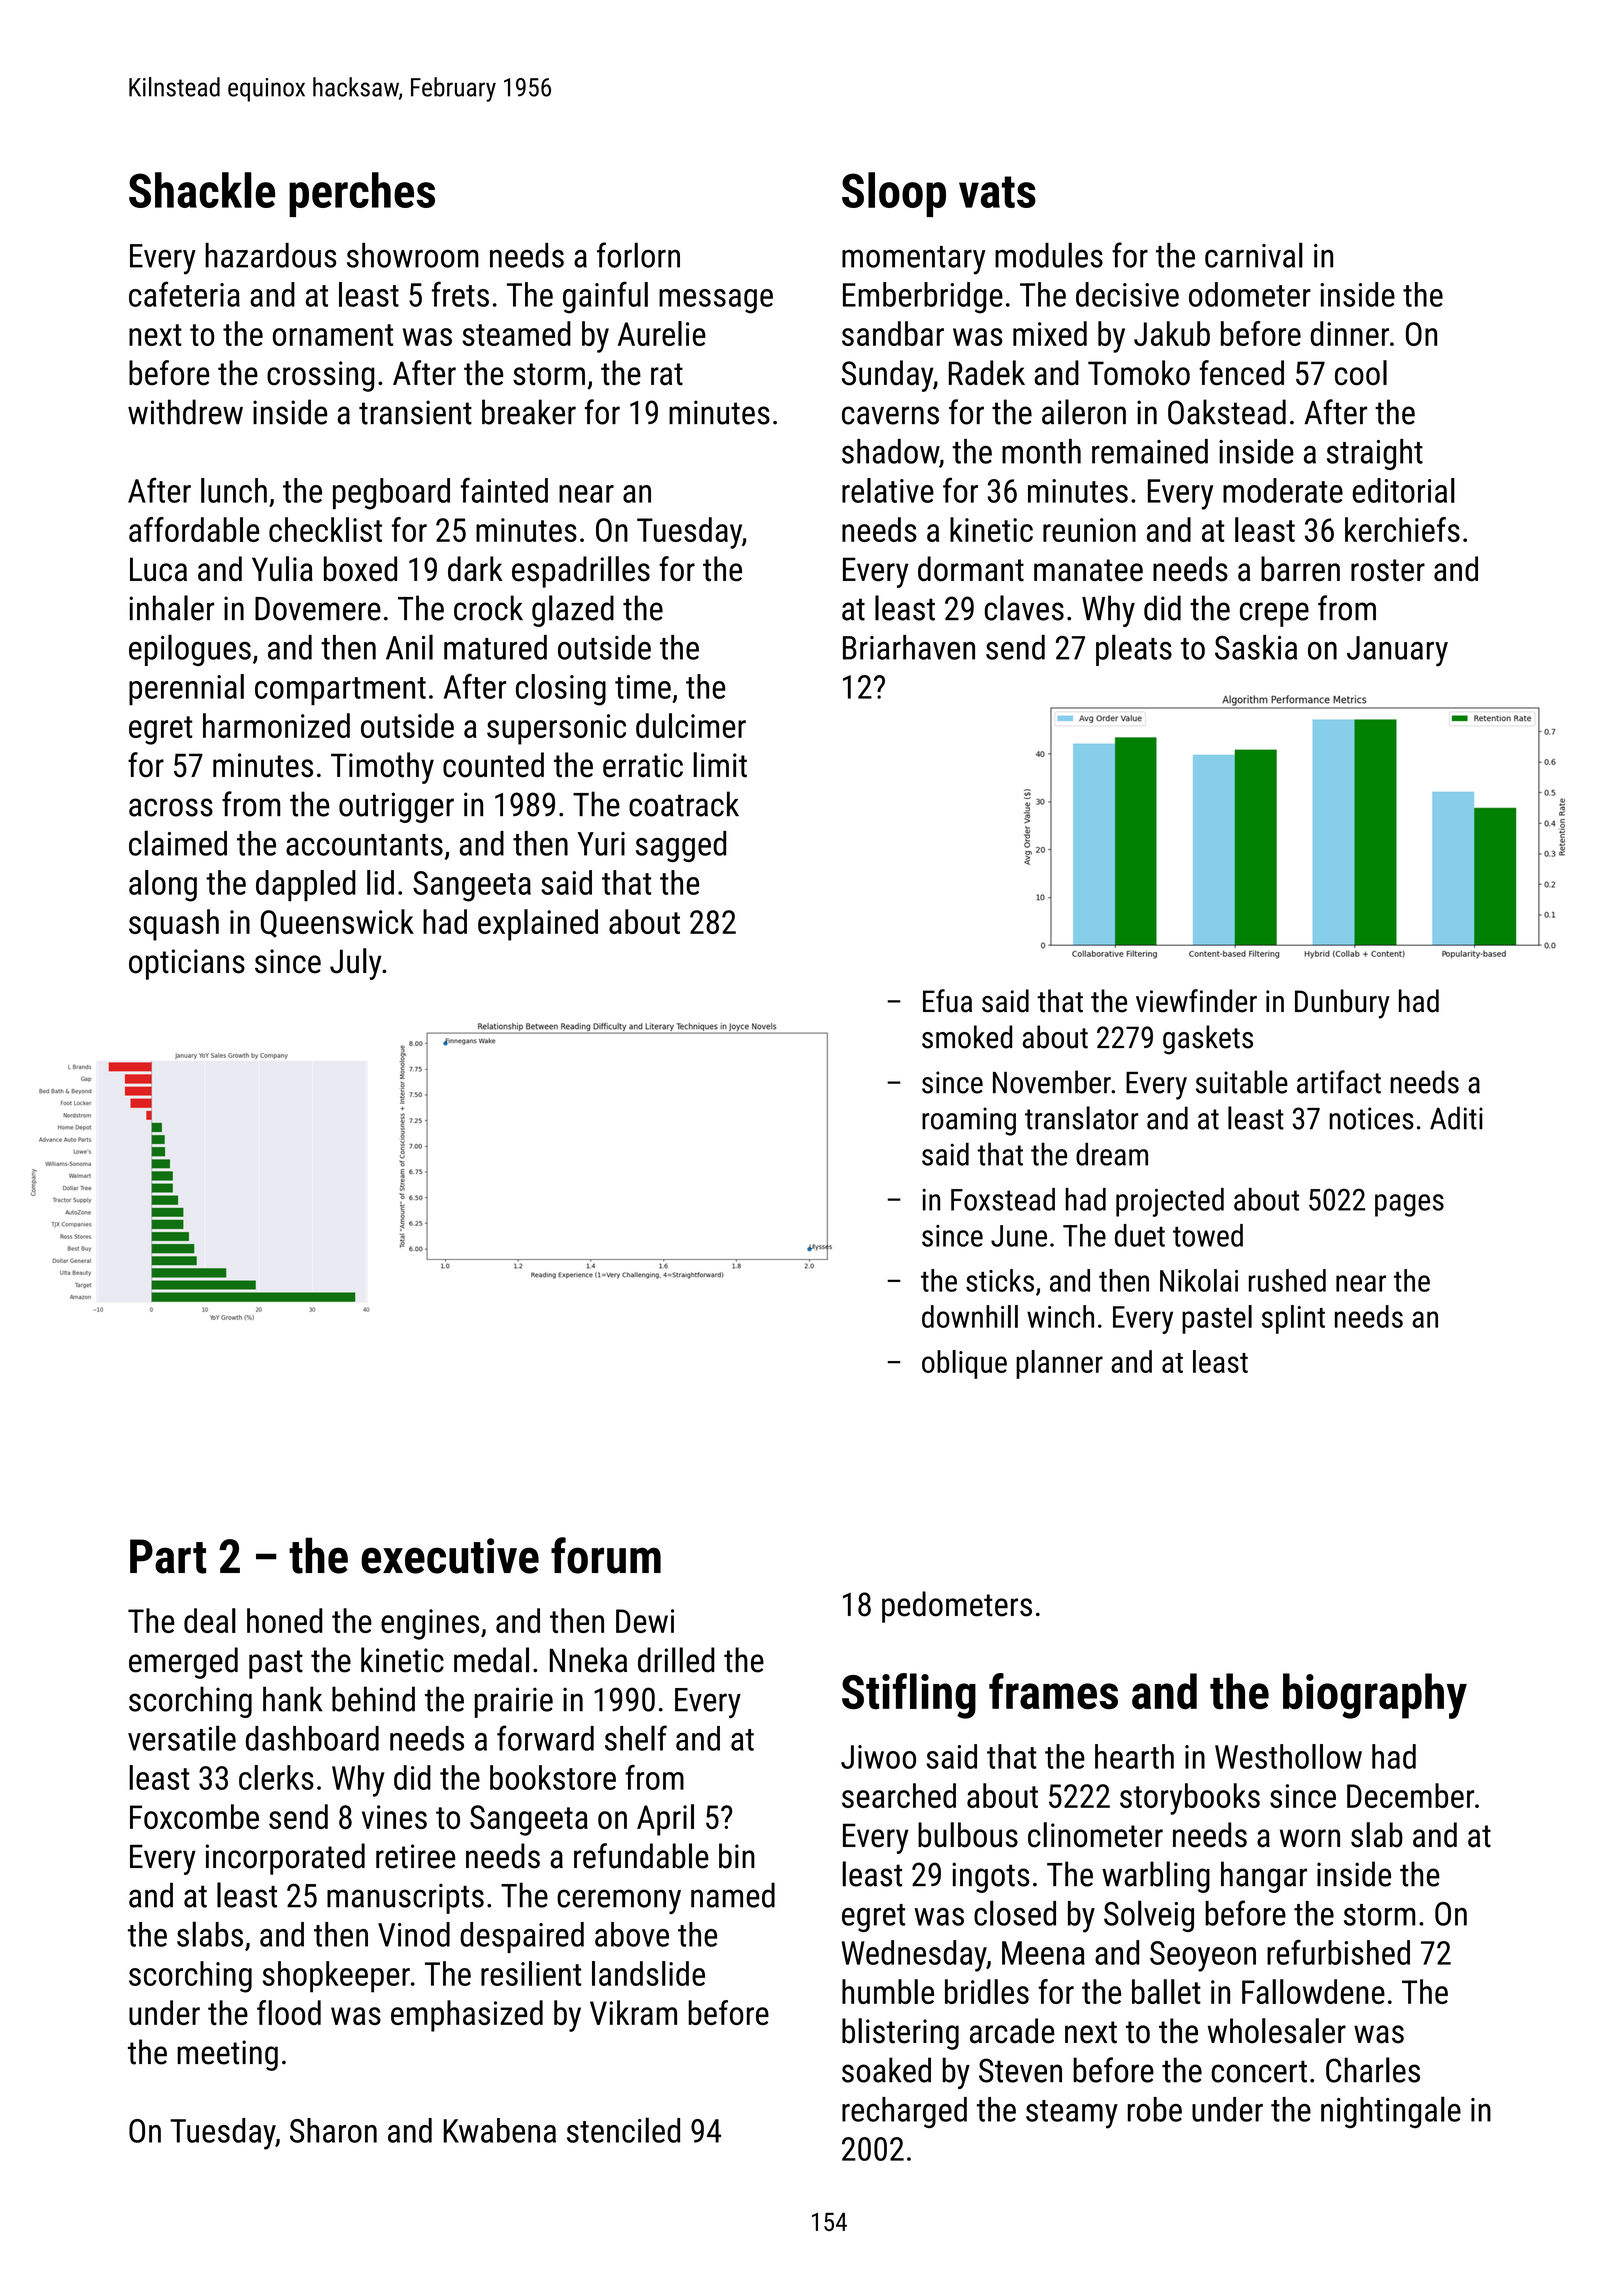 Image resolution: width=1620 pixels, height=2292 pixels. I want to click on editorial, so click(1404, 490).
